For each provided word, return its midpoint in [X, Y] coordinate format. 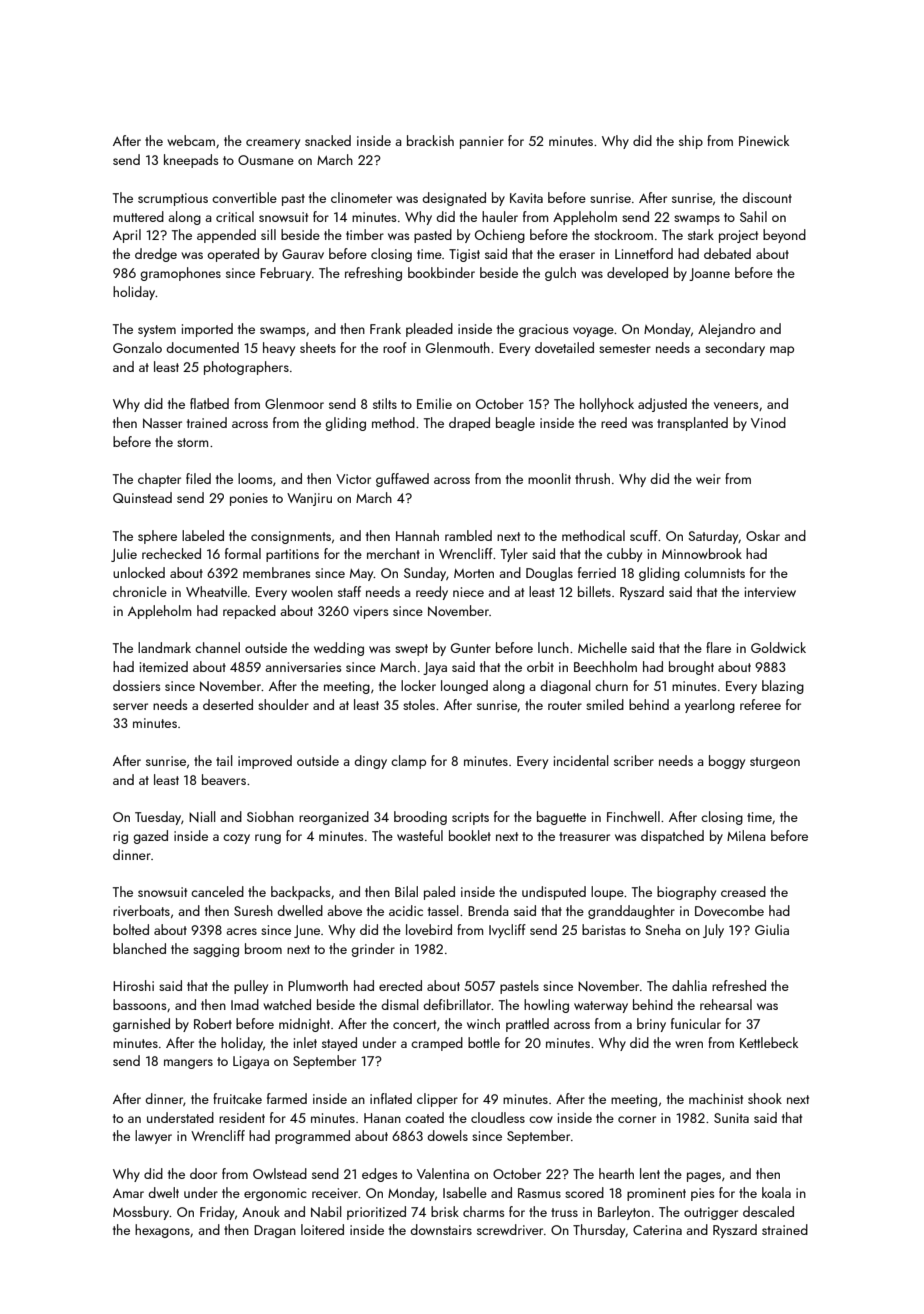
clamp [408, 762]
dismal [400, 1004]
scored [584, 1192]
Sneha [663, 929]
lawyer [153, 1137]
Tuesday [158, 818]
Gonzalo [137, 347]
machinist [716, 1098]
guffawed [402, 480]
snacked [328, 140]
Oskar [763, 535]
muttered [138, 216]
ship [691, 142]
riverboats [141, 910]
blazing [783, 687]
